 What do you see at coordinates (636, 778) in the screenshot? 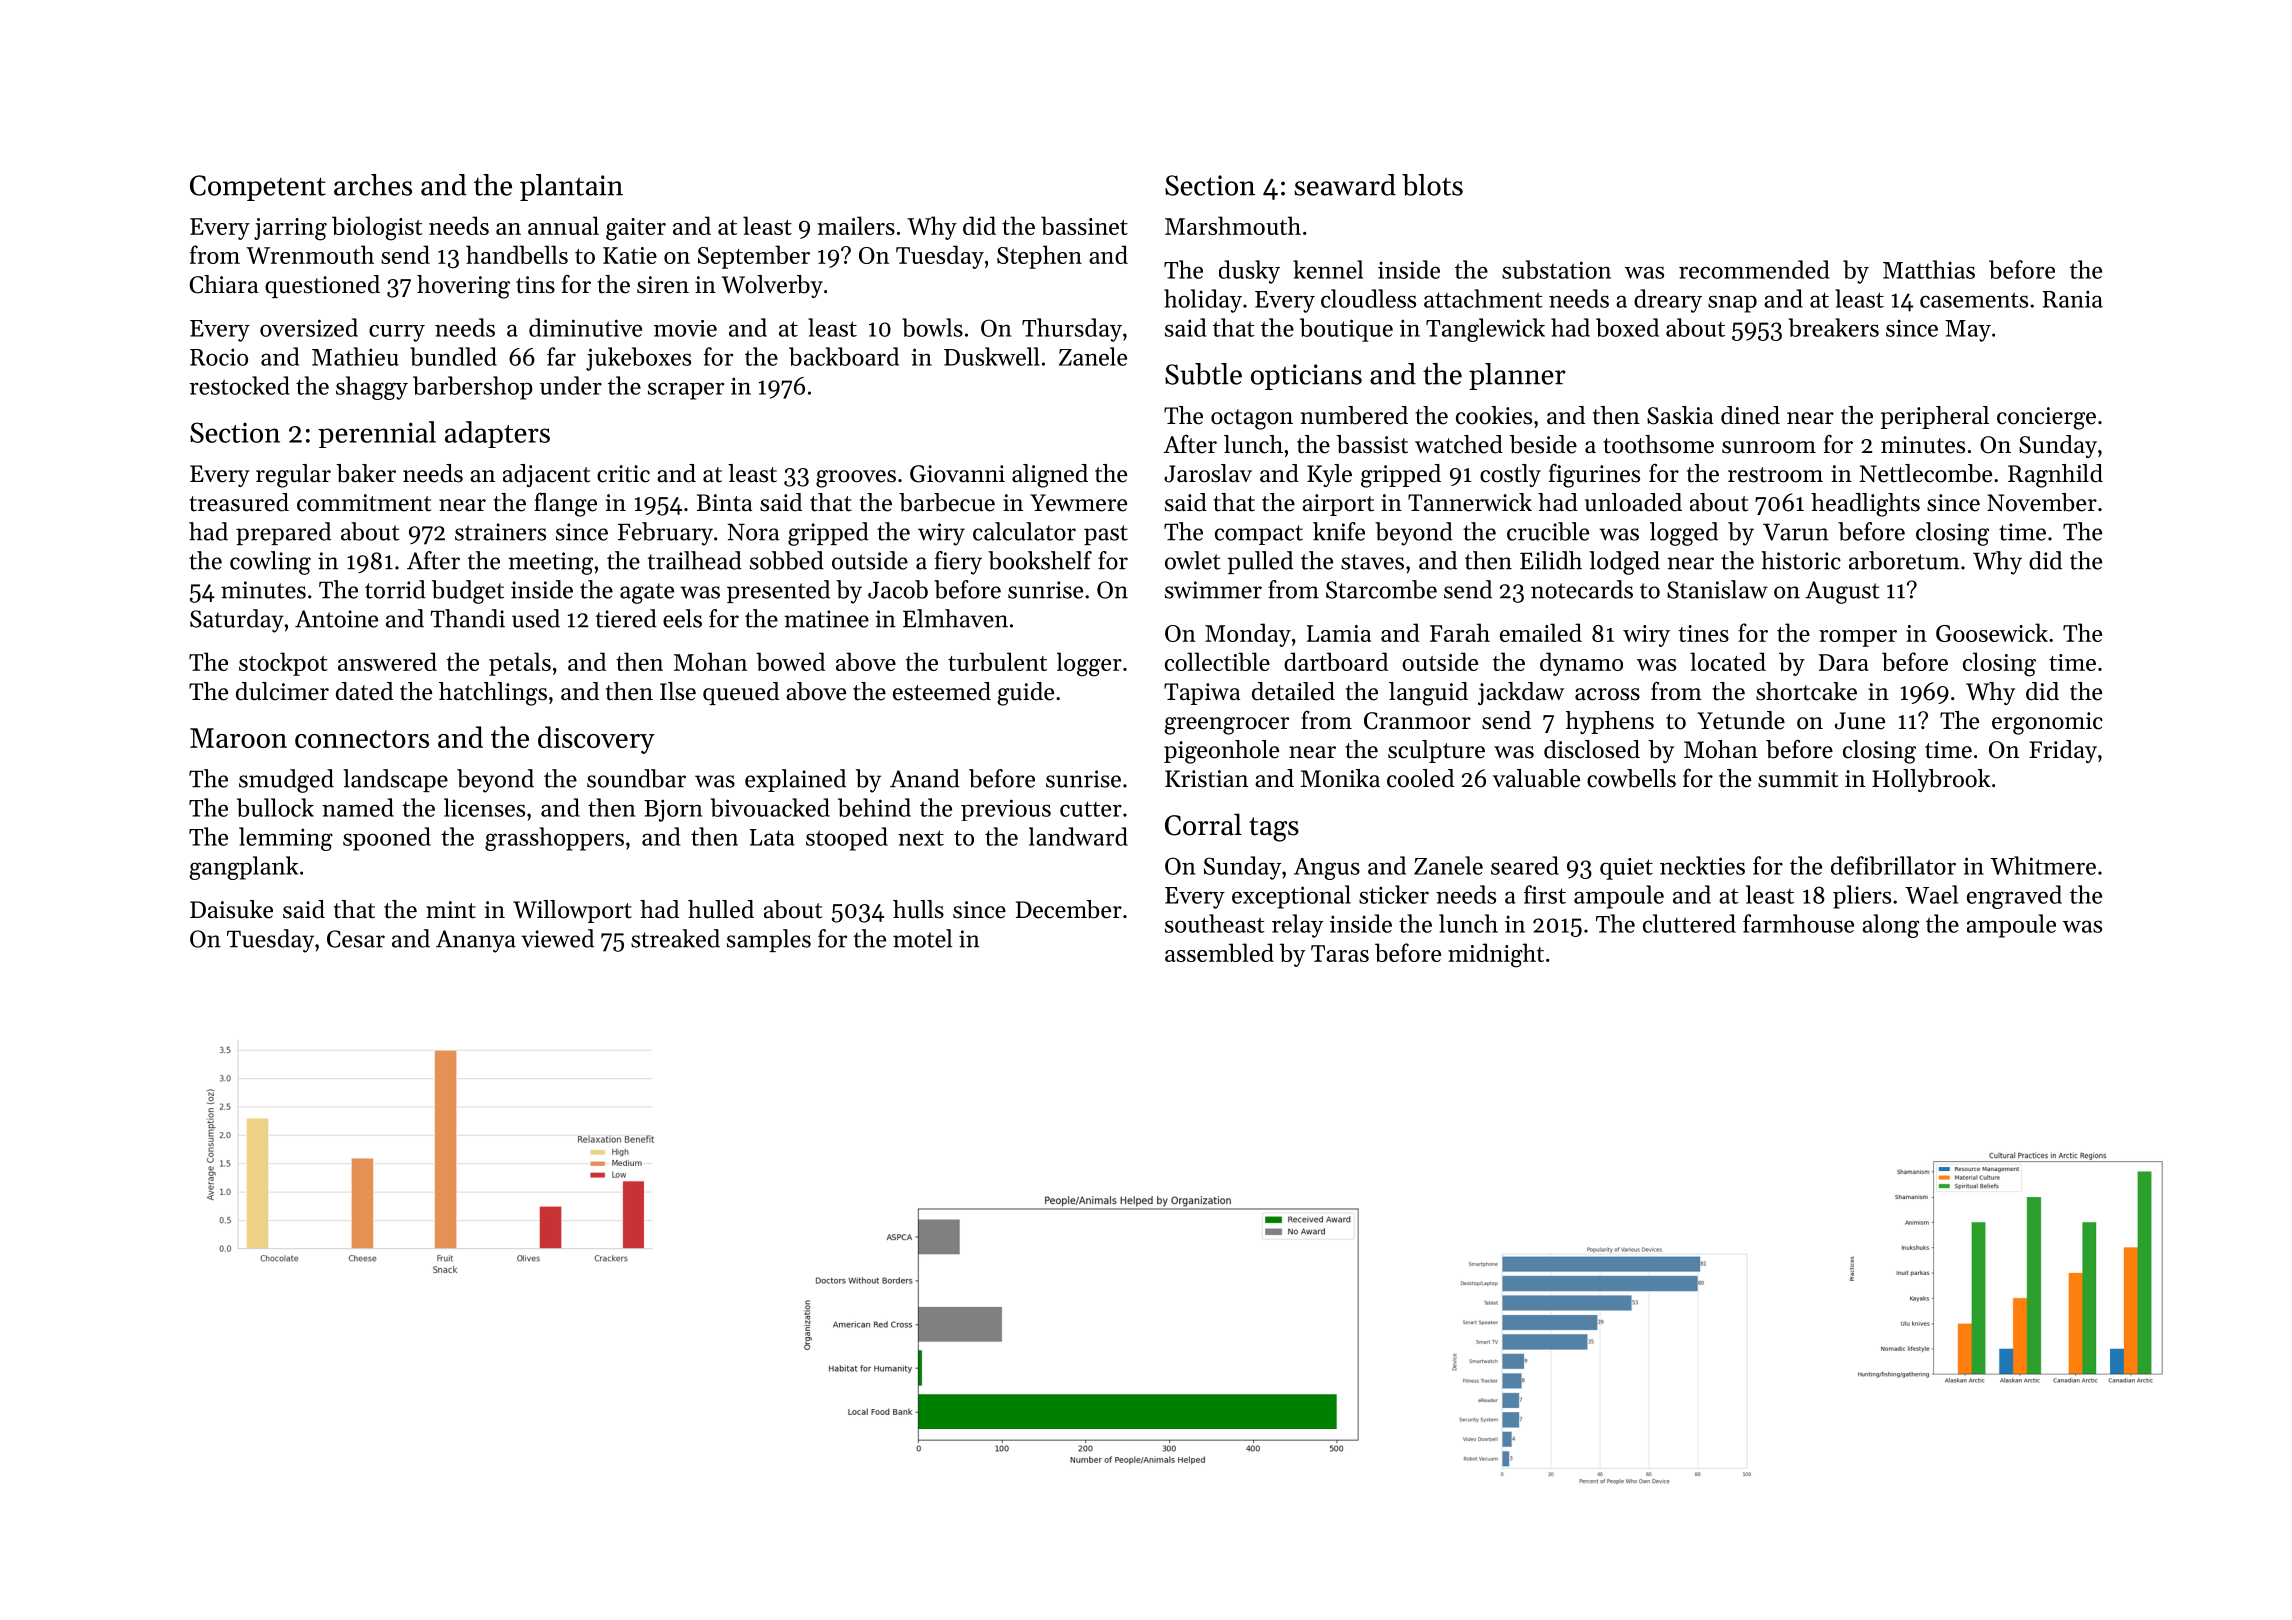
I see `soundbar` at bounding box center [636, 778].
